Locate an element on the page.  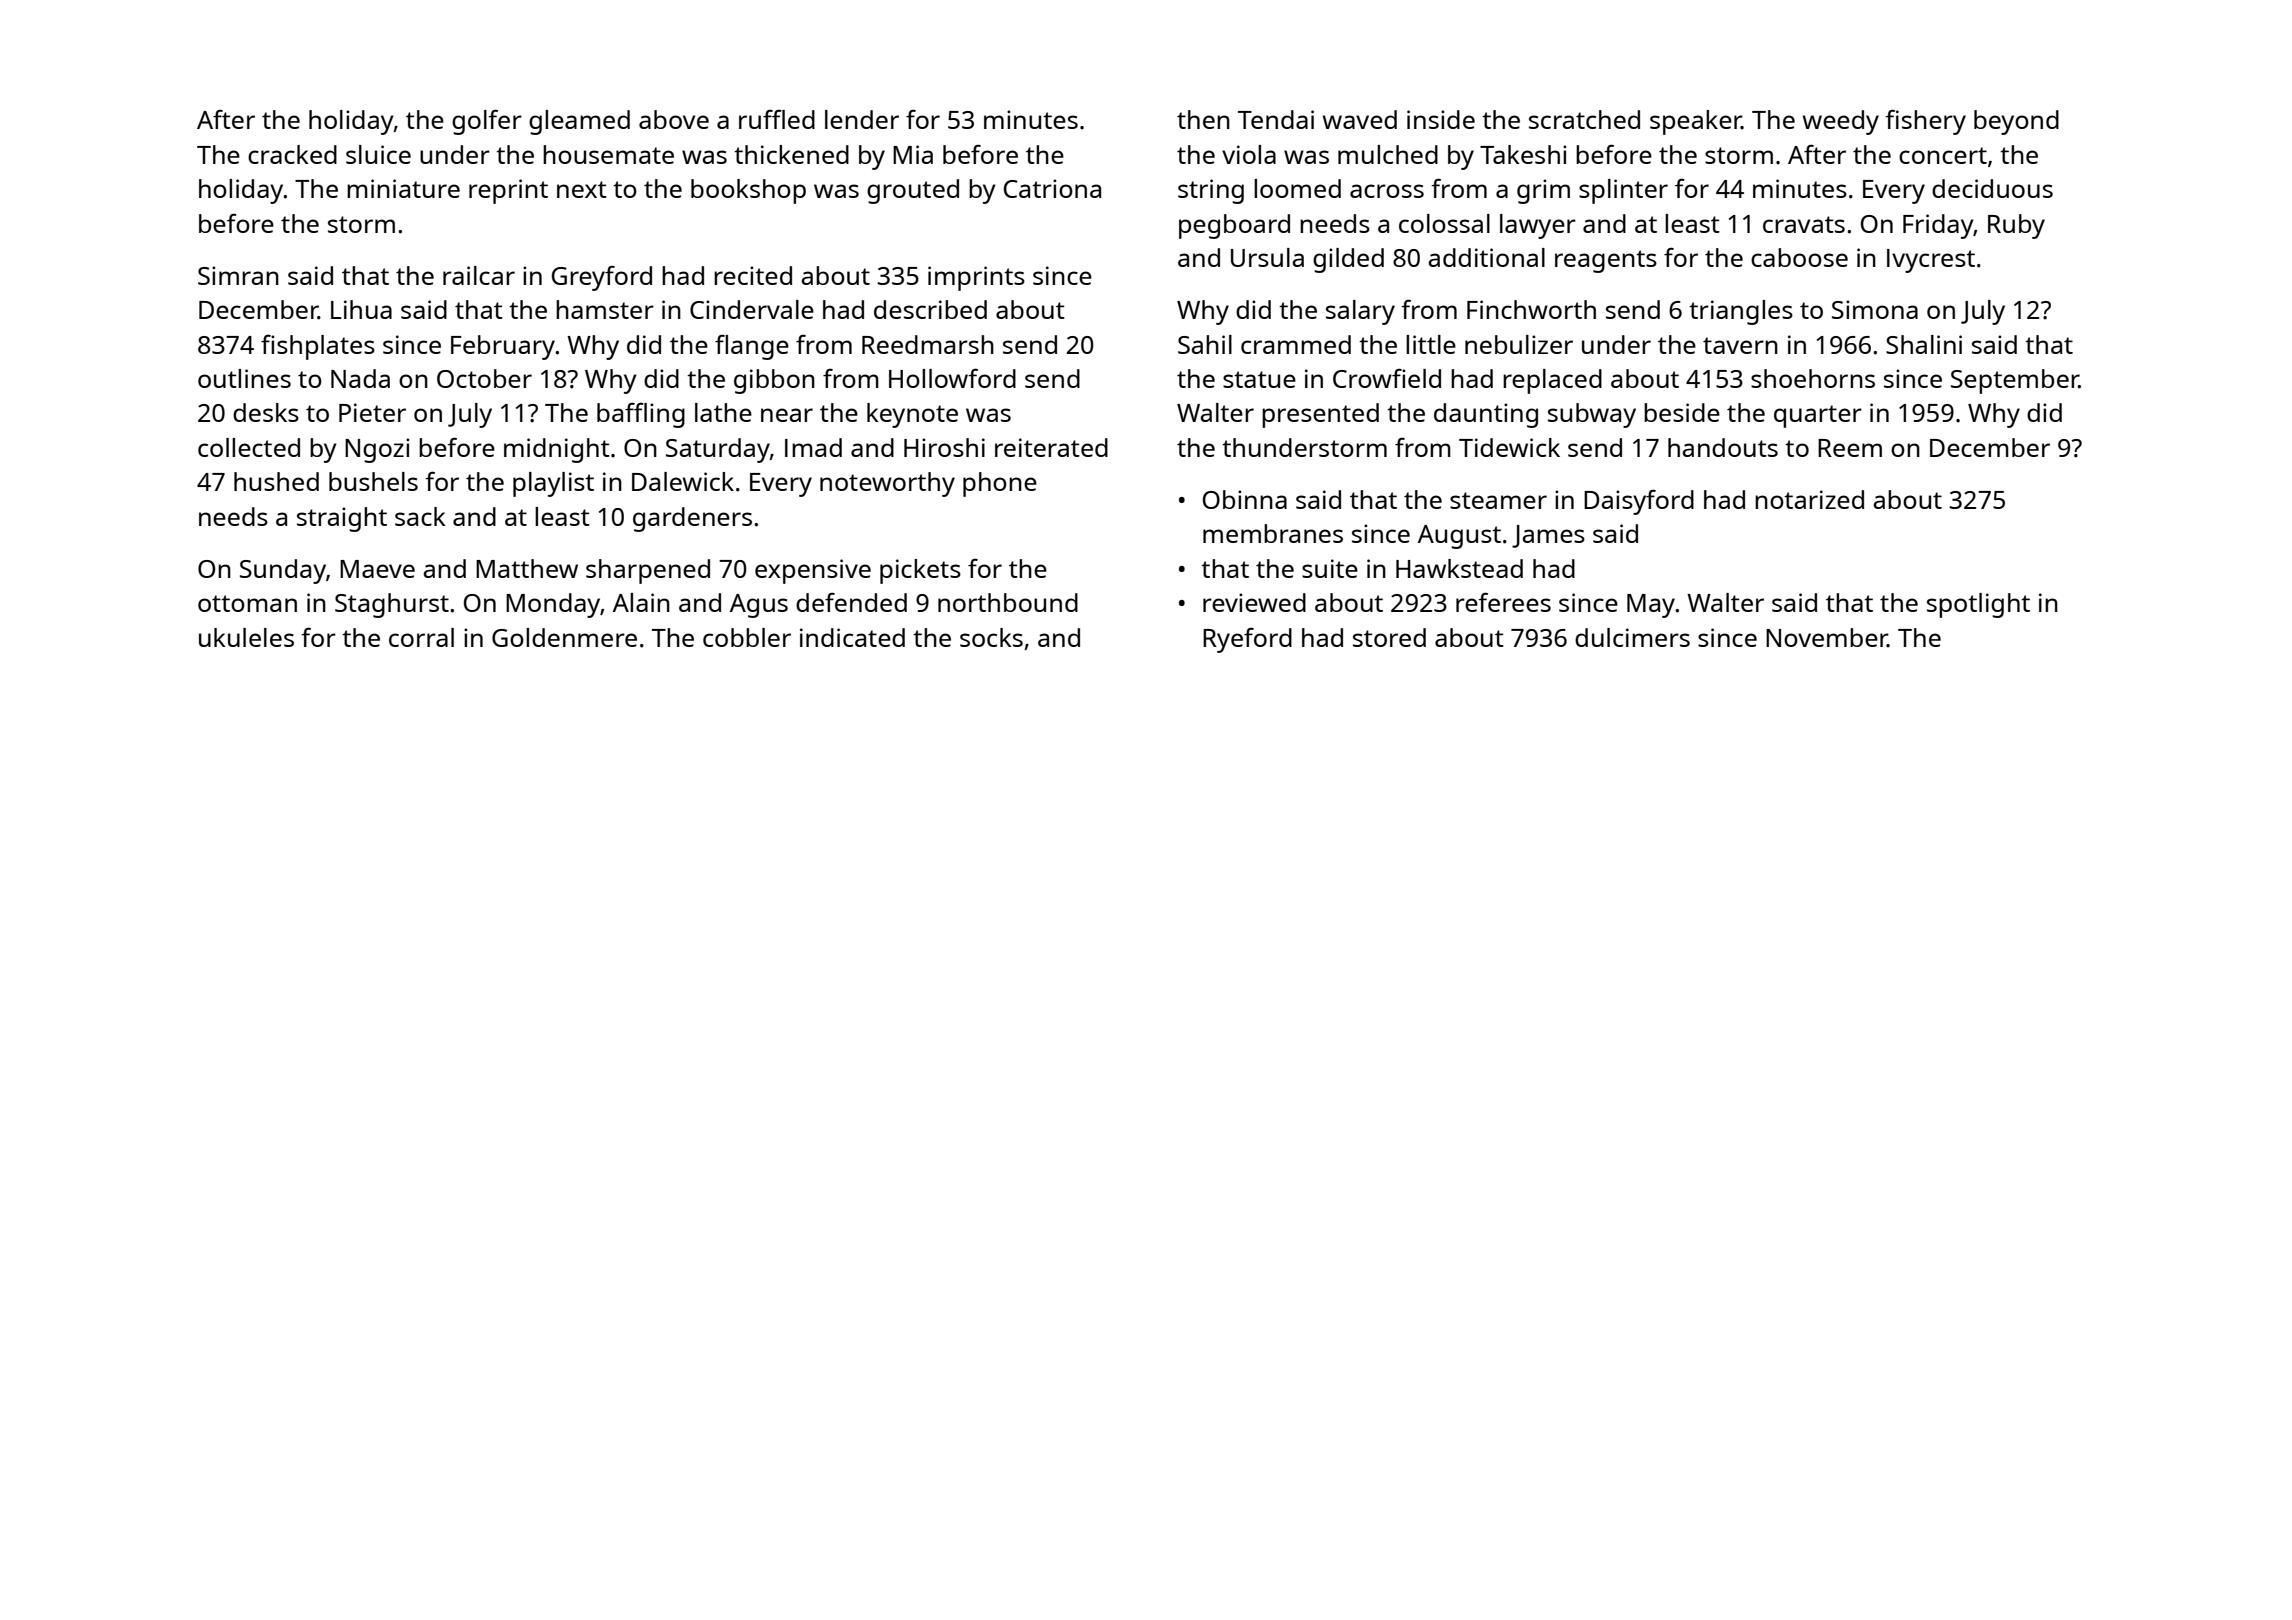
railcar is located at coordinates (479, 275).
